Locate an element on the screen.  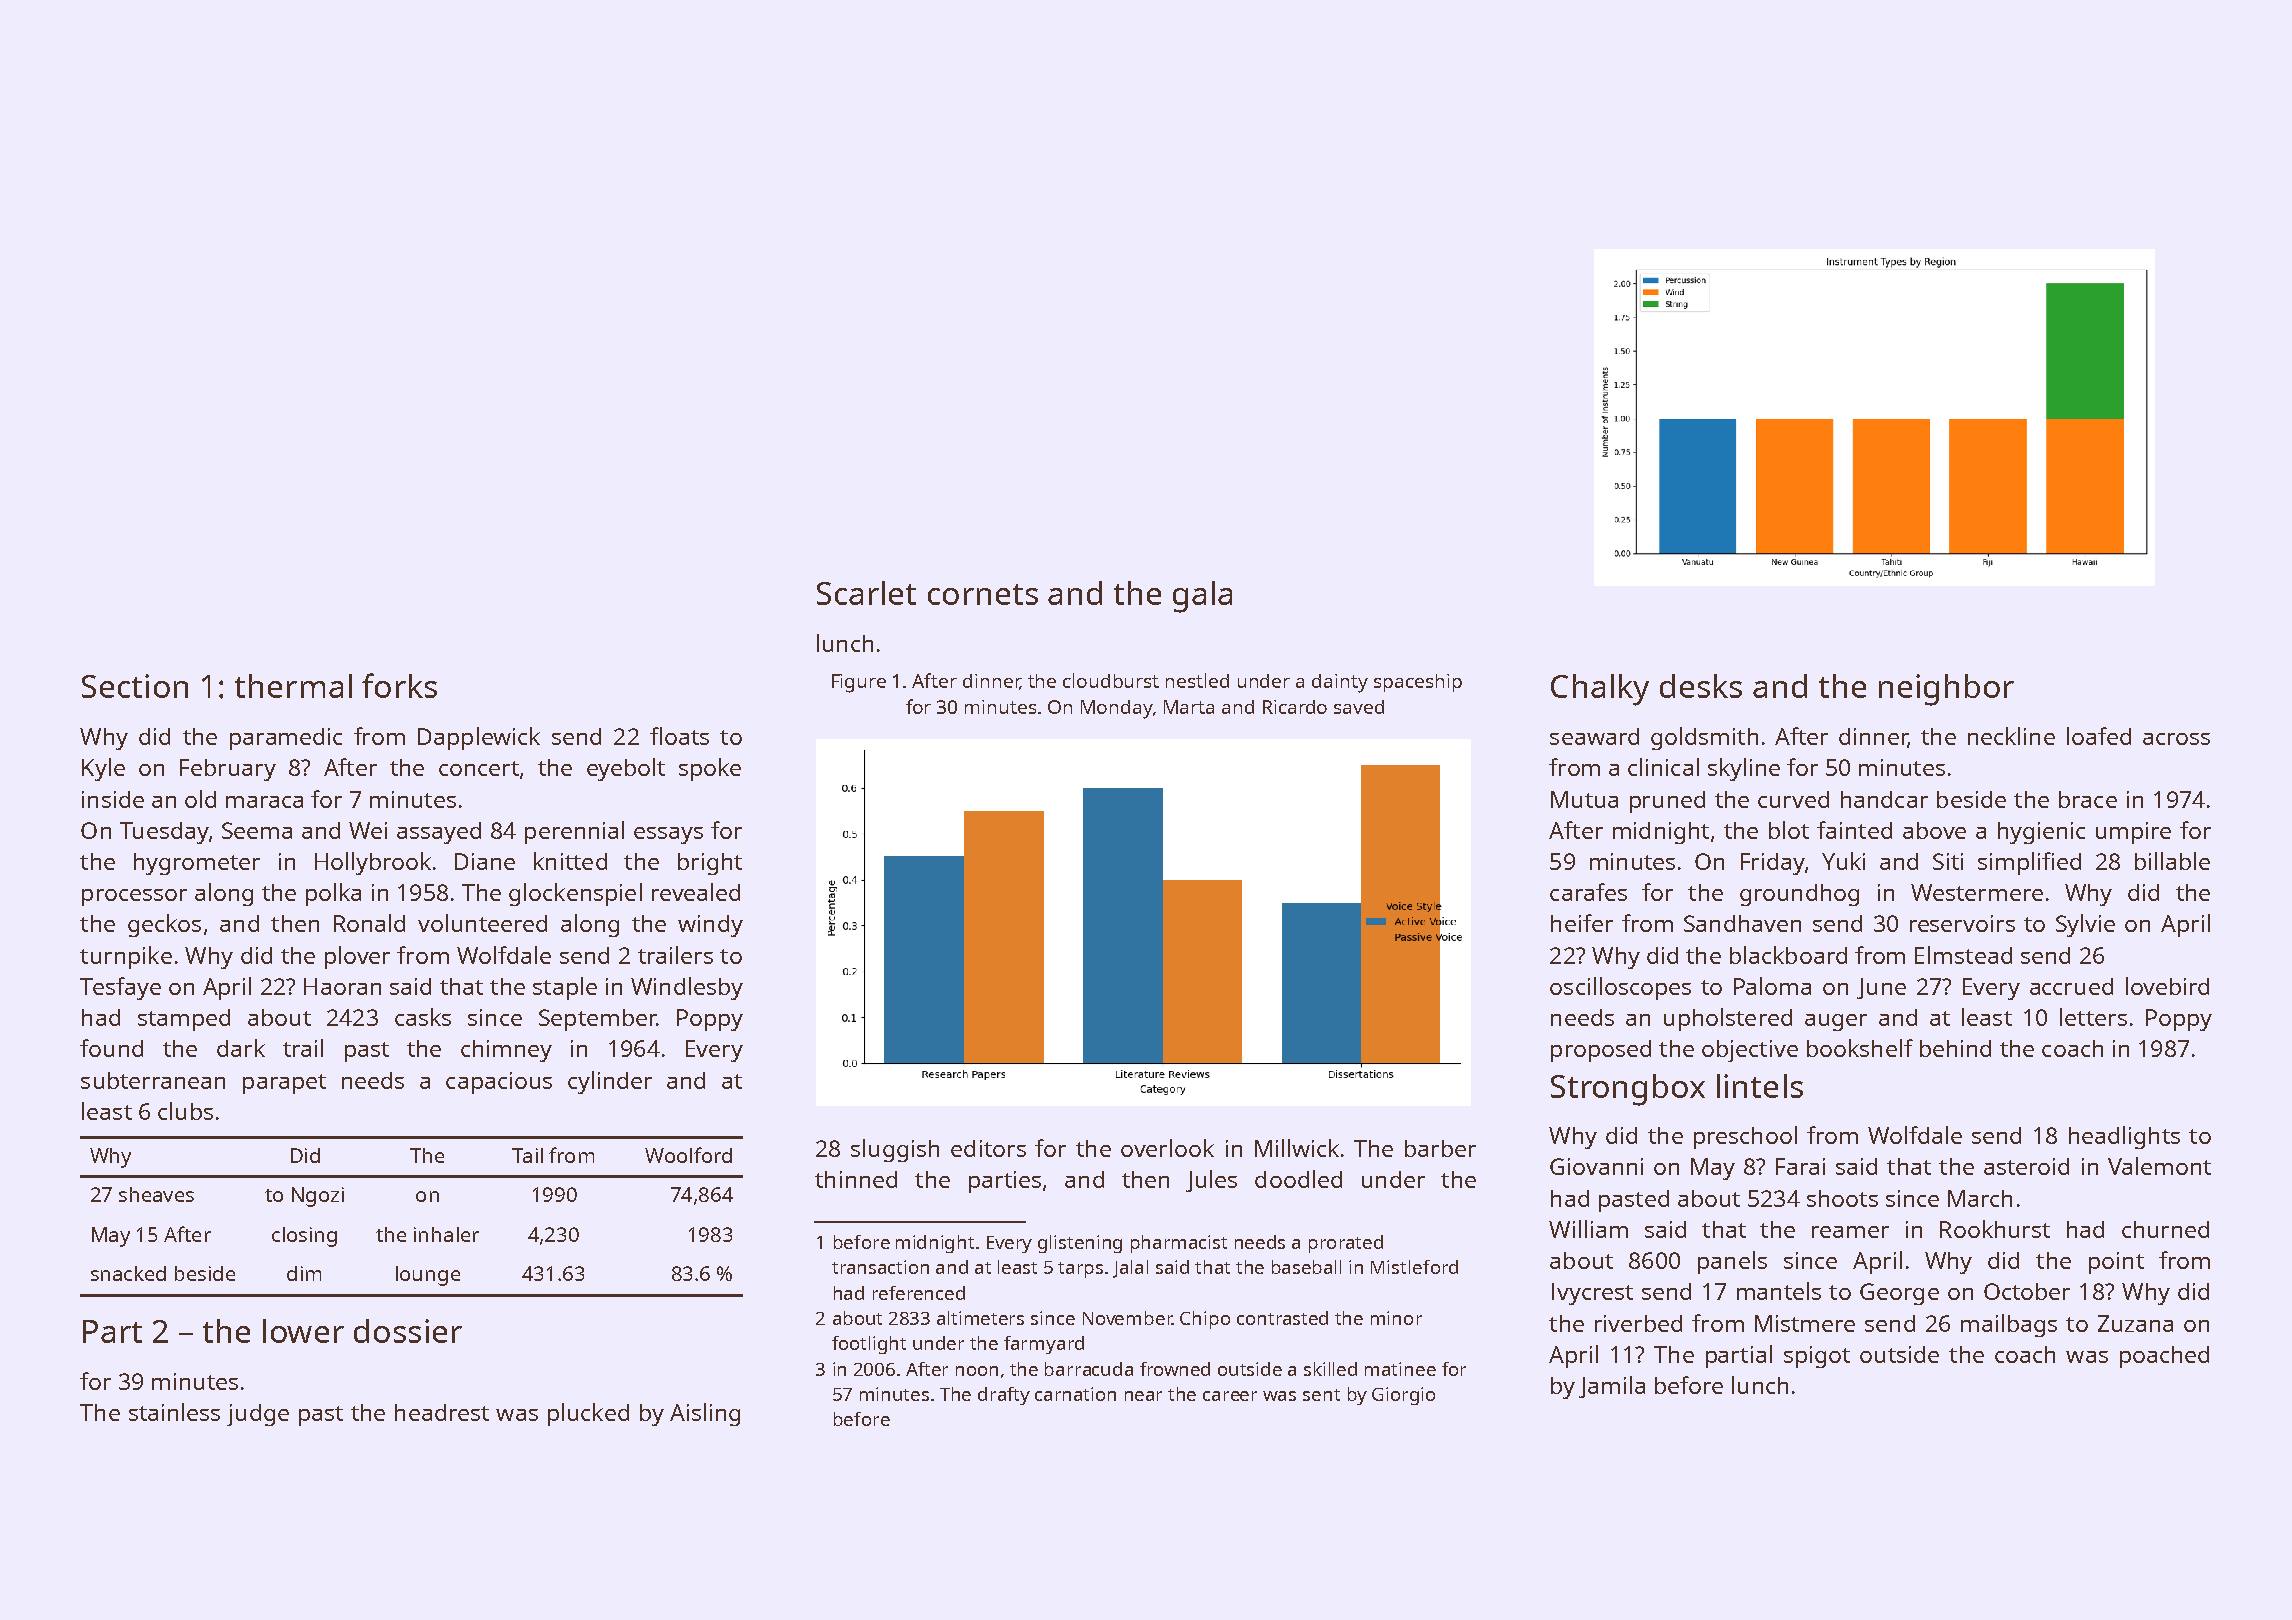
billable is located at coordinates (2172, 861).
